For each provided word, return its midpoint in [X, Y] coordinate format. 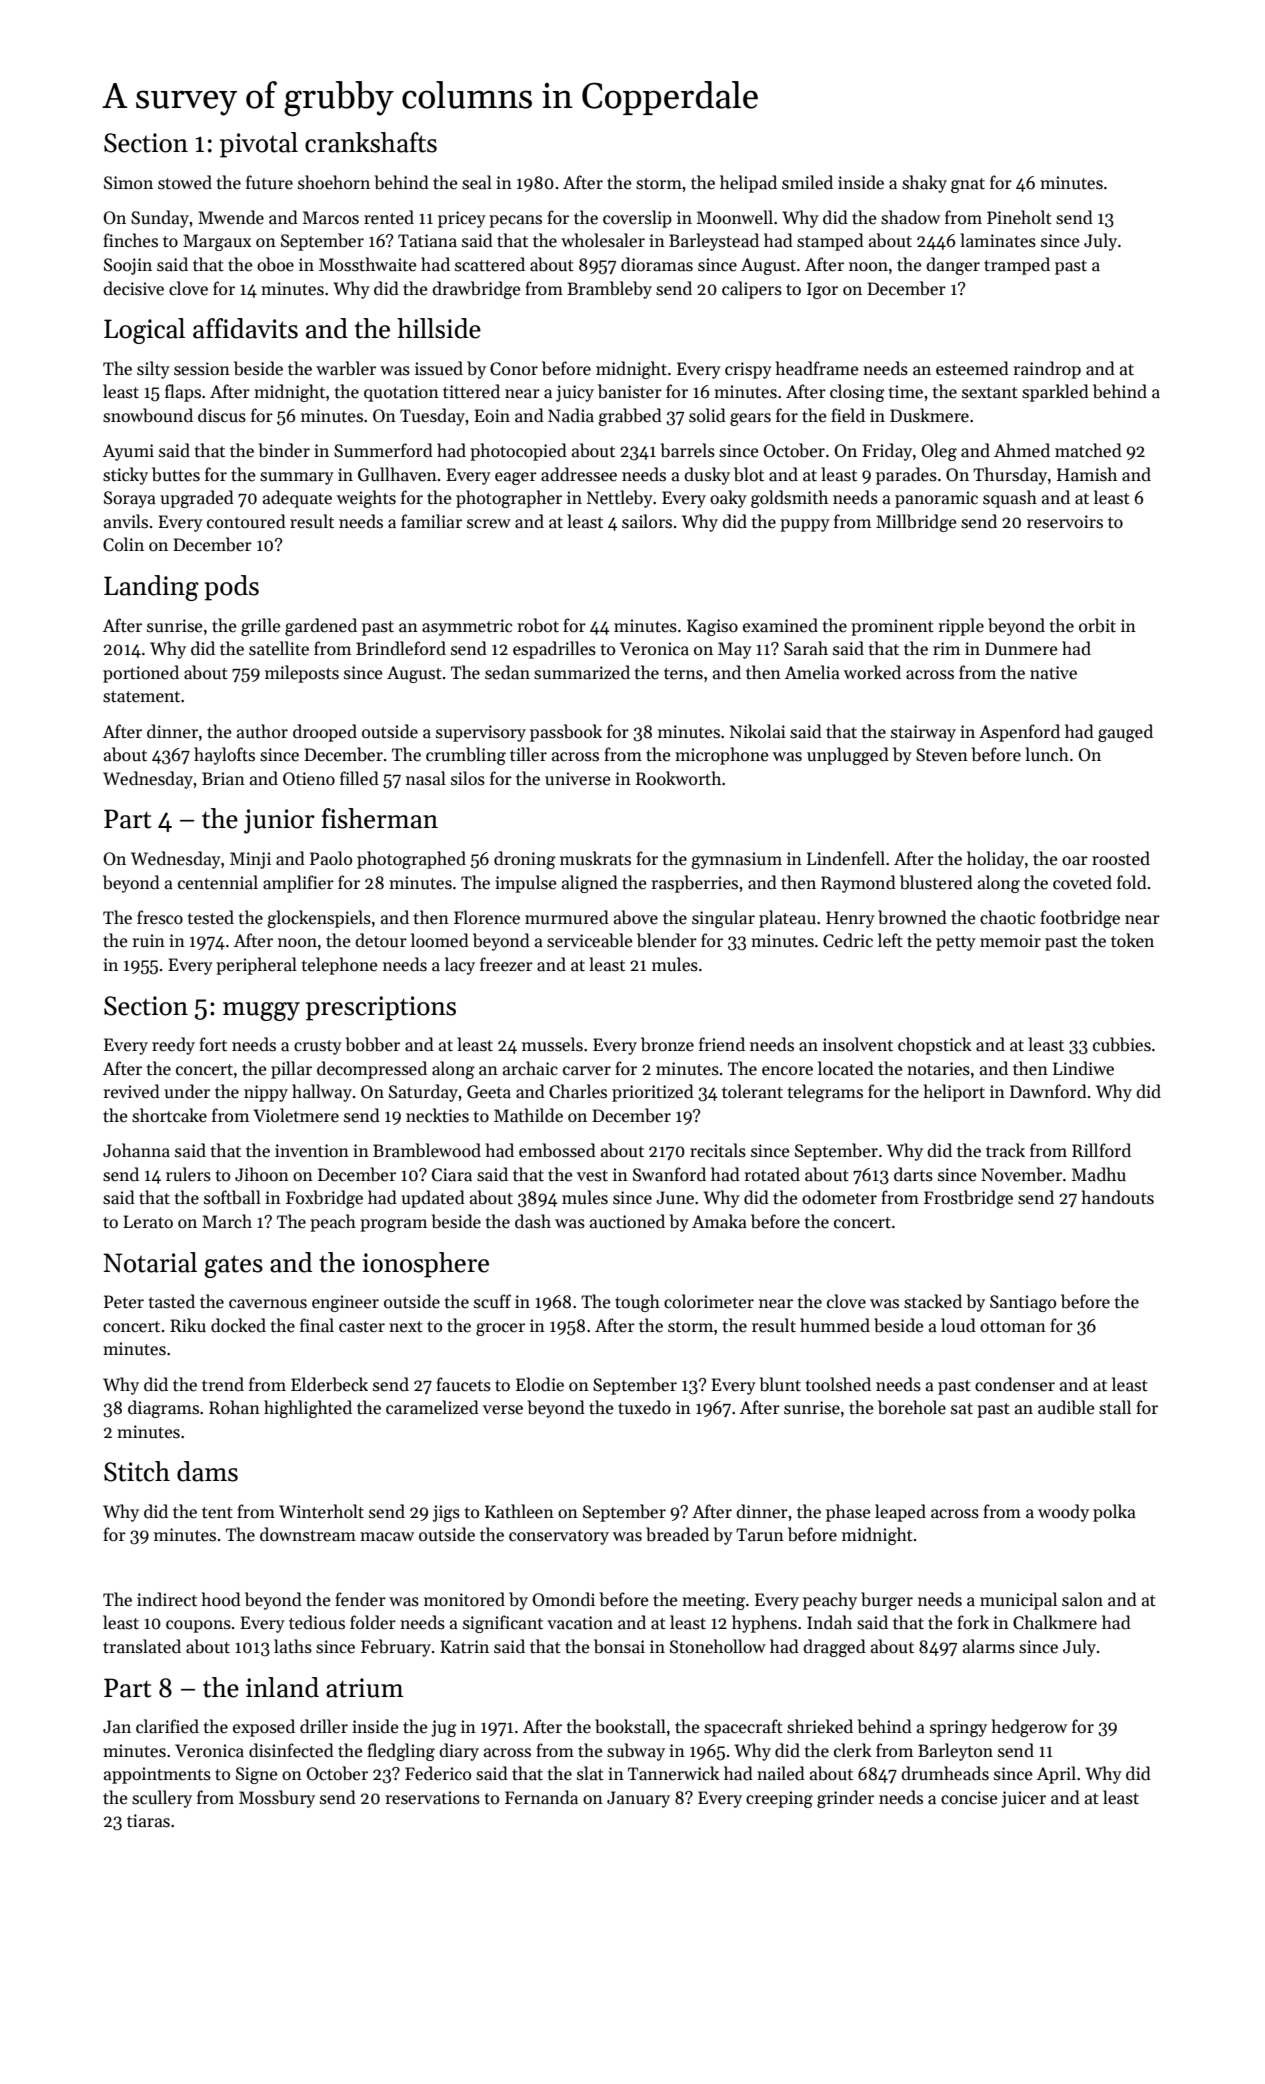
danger [953, 266]
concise [969, 1798]
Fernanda [541, 1797]
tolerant [752, 1091]
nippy [266, 1093]
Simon [128, 183]
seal [477, 182]
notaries [938, 1069]
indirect [167, 1599]
